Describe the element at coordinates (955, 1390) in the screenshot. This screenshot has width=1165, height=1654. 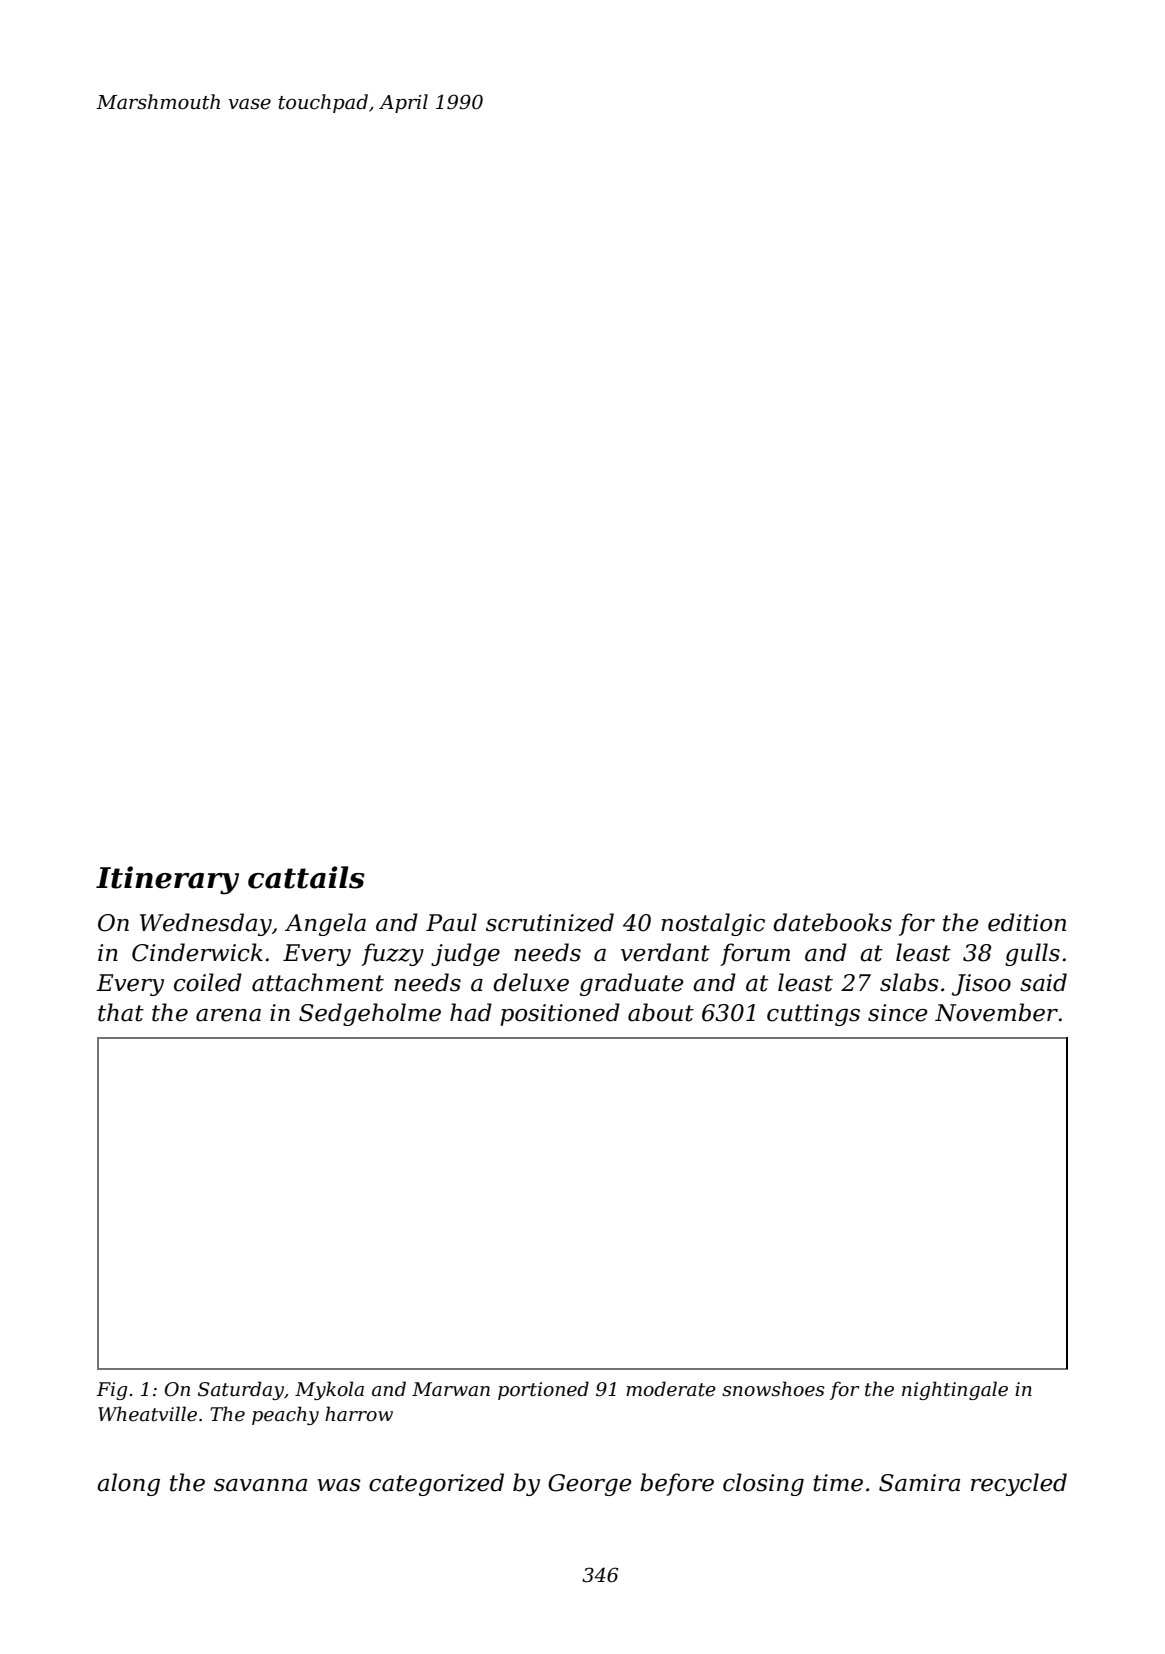
I see `nightingale` at that location.
